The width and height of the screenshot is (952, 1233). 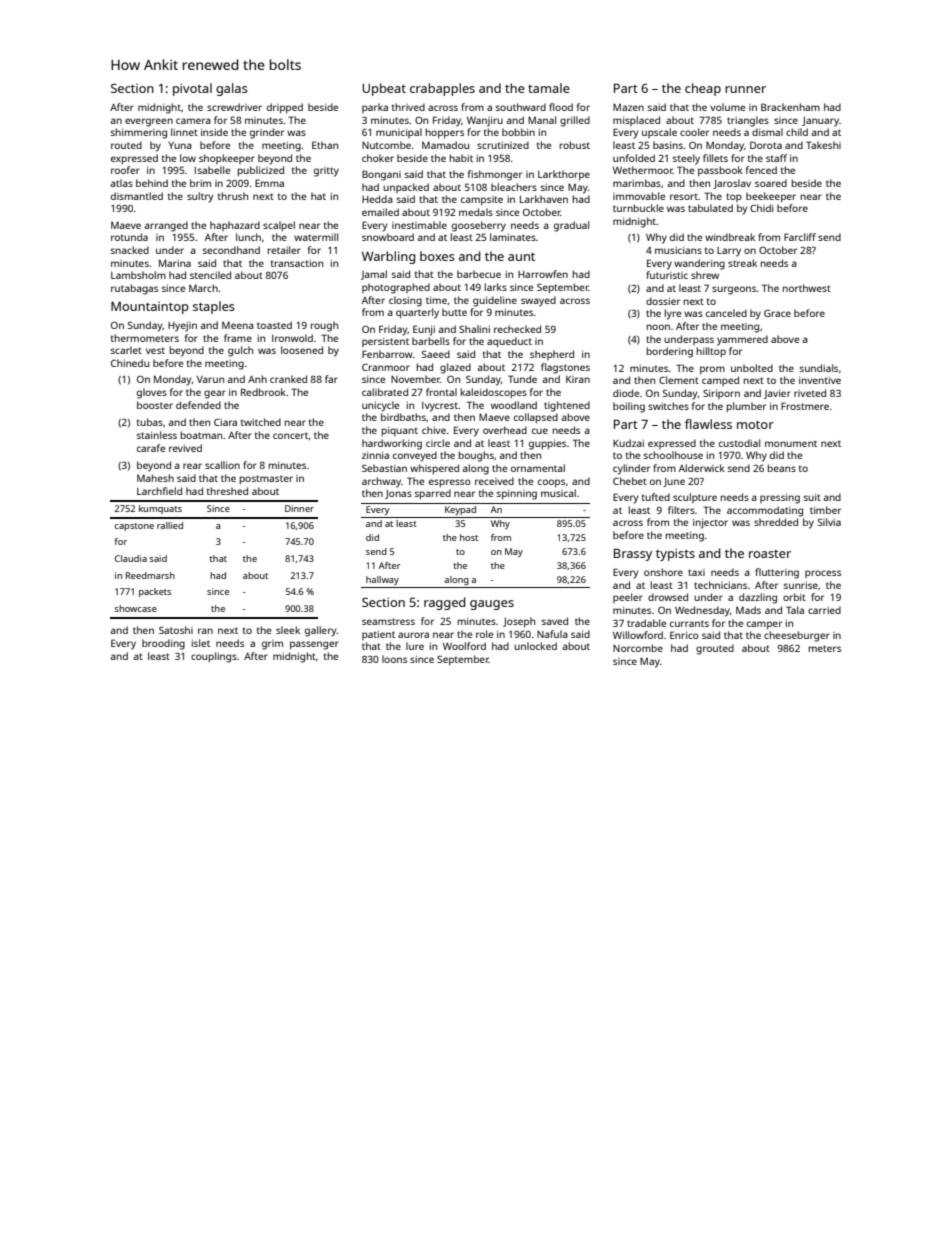 I want to click on tamale, so click(x=549, y=88).
